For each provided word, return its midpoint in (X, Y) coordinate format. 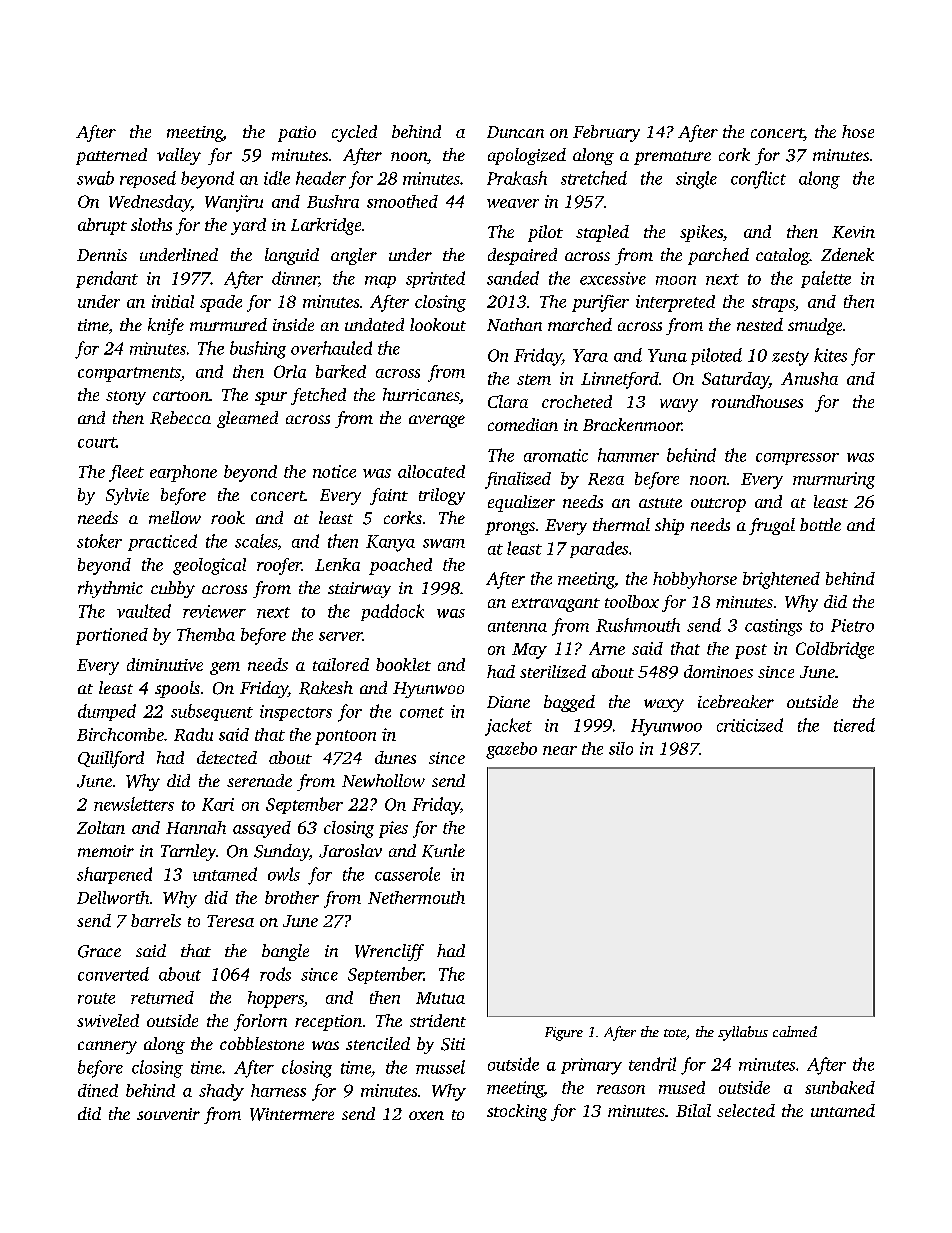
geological (209, 566)
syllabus (743, 1033)
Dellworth (113, 897)
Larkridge (326, 226)
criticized (750, 725)
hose (858, 131)
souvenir (168, 1114)
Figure (564, 1034)
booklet (403, 664)
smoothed (402, 201)
